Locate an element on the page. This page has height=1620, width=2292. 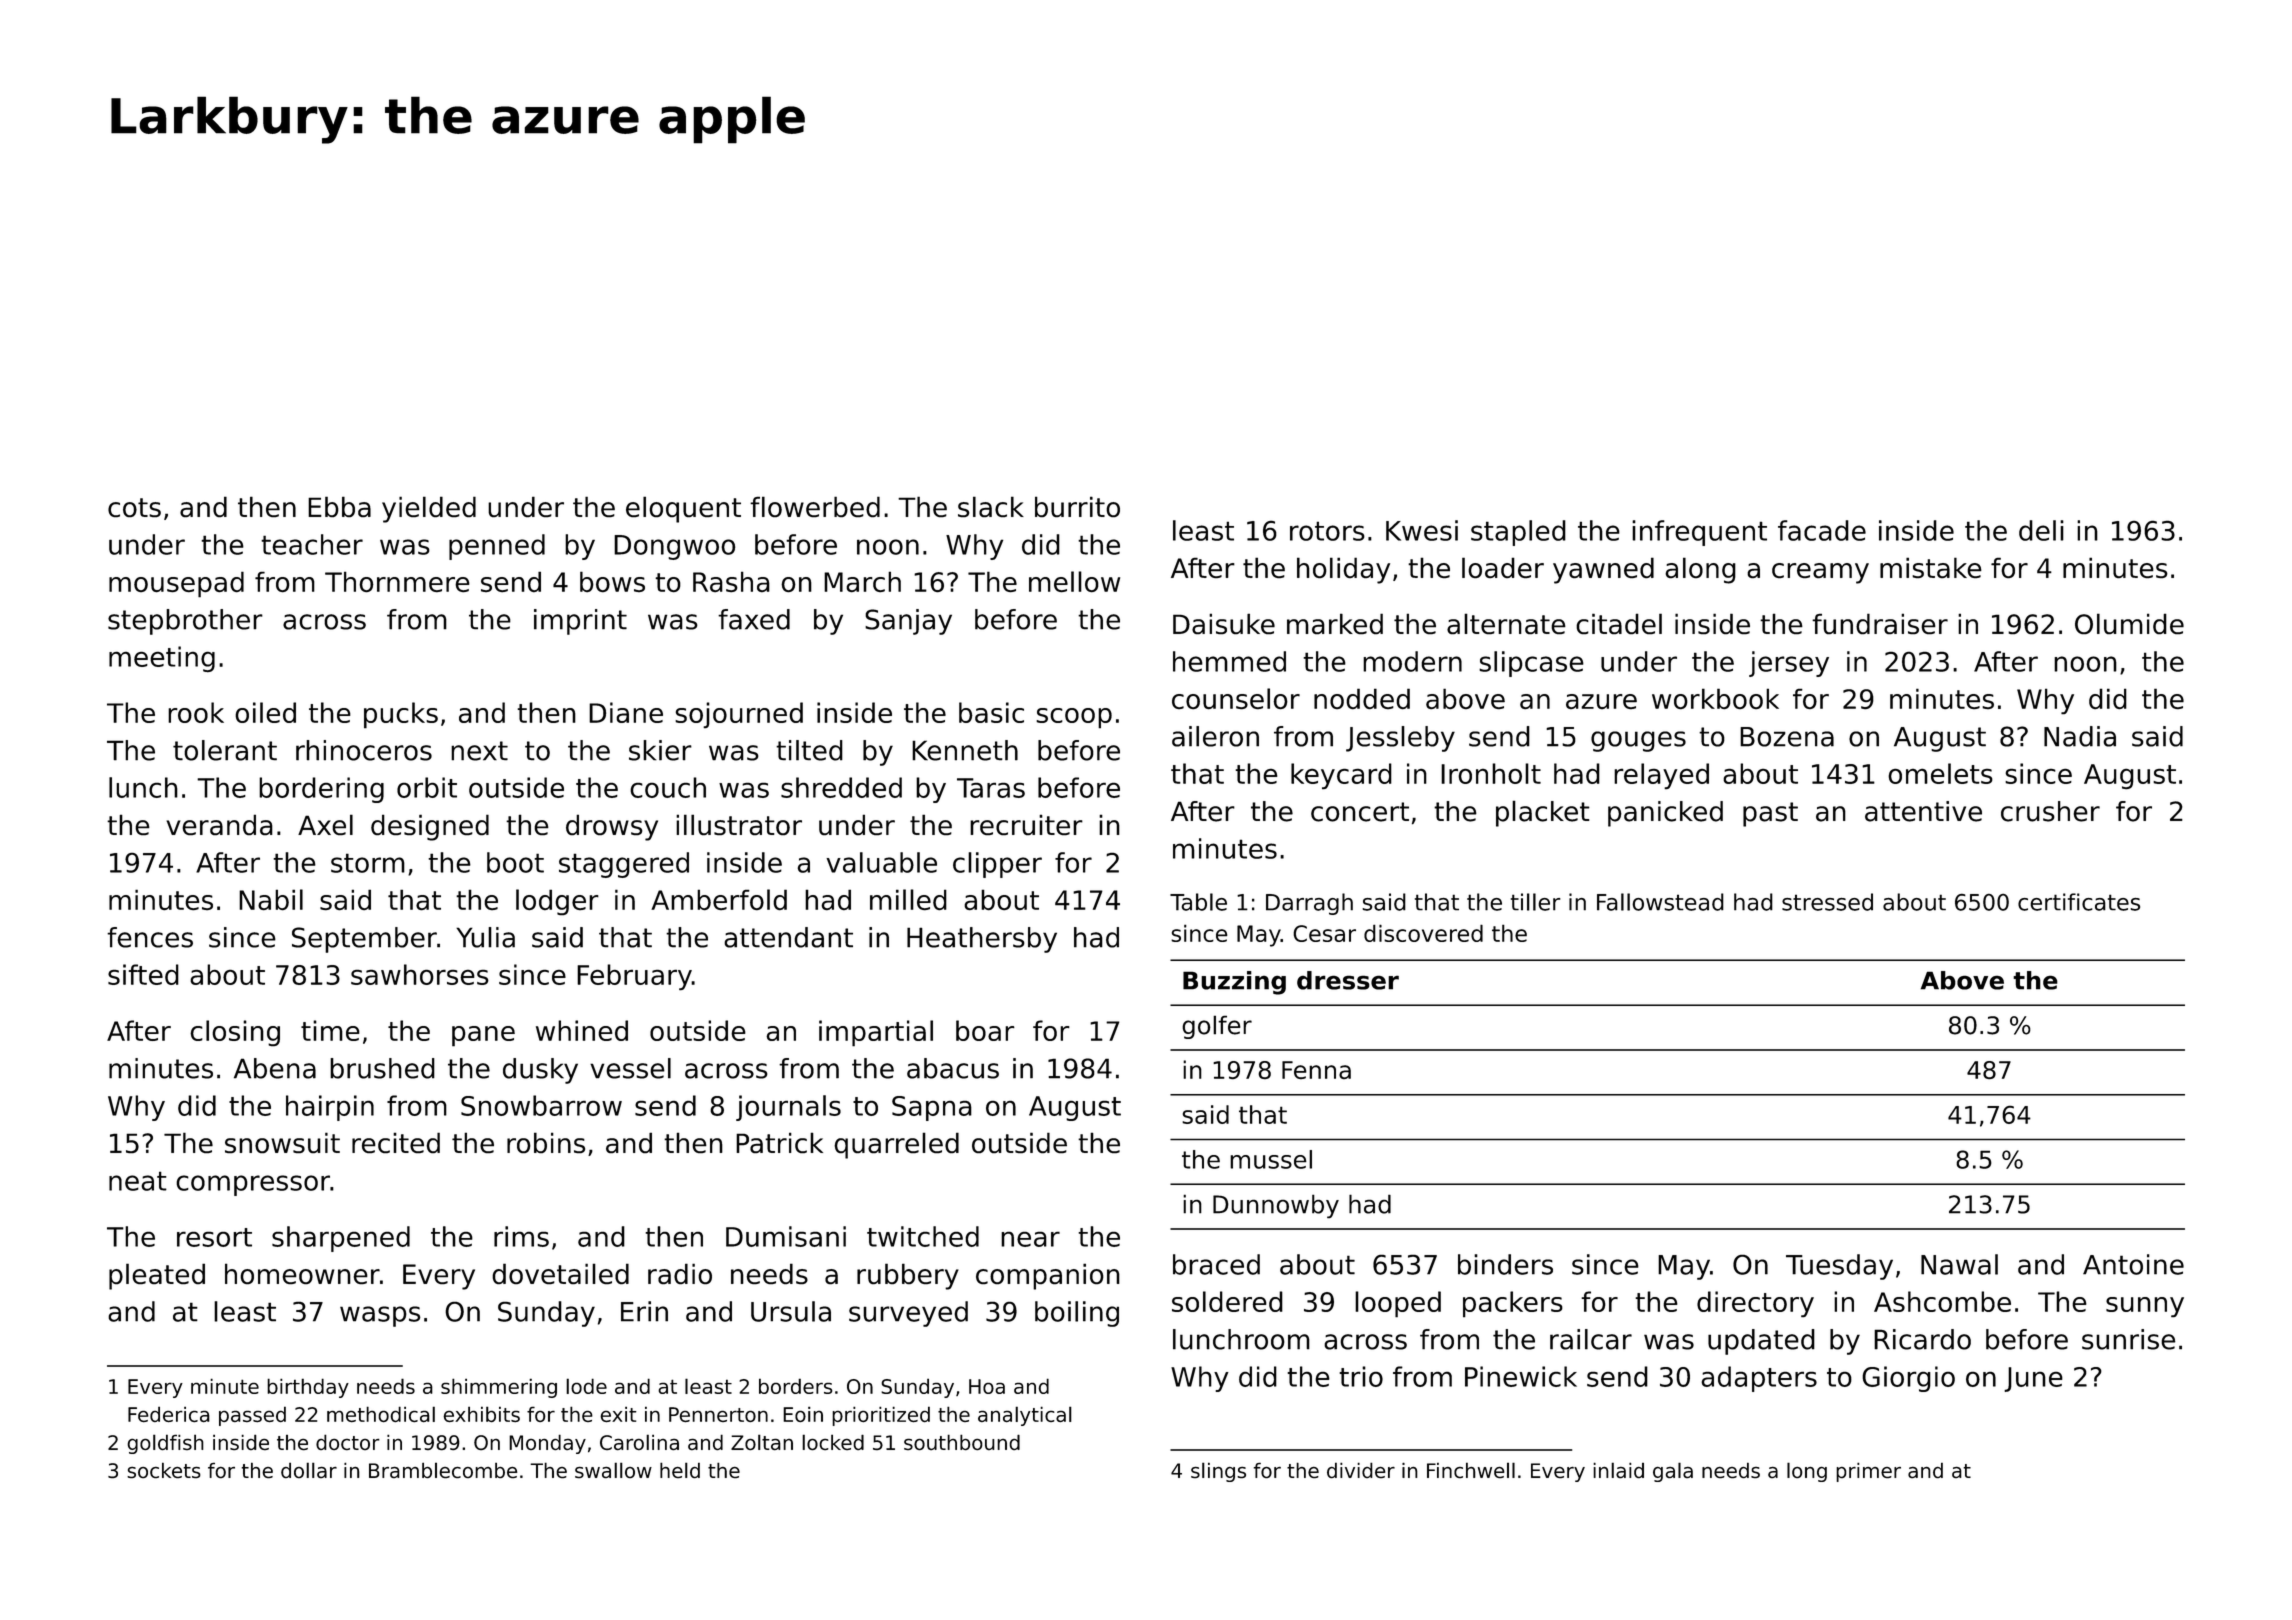
sunrise is located at coordinates (2129, 1339).
